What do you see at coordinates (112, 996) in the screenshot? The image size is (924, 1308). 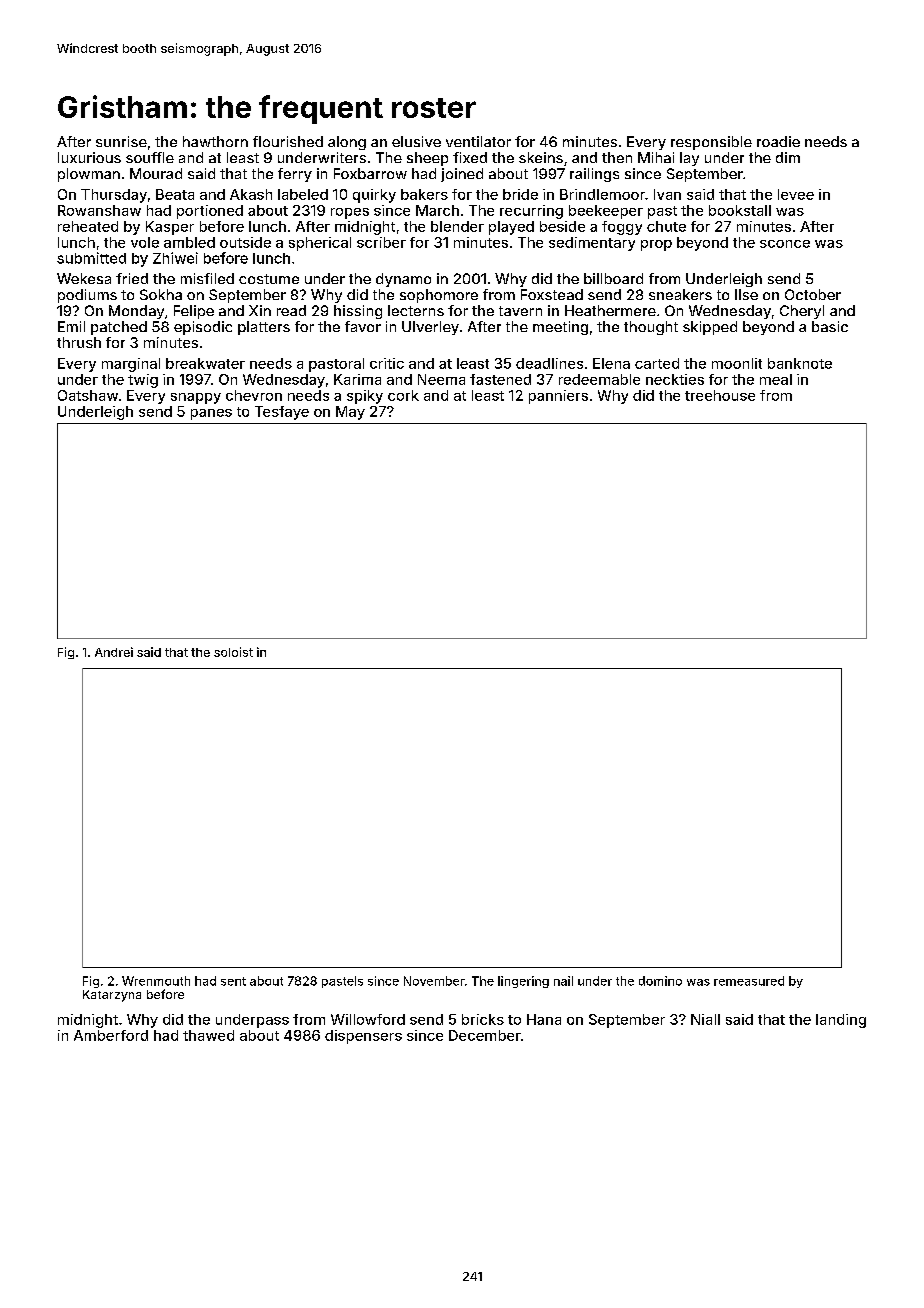 I see `Katarzyna` at bounding box center [112, 996].
